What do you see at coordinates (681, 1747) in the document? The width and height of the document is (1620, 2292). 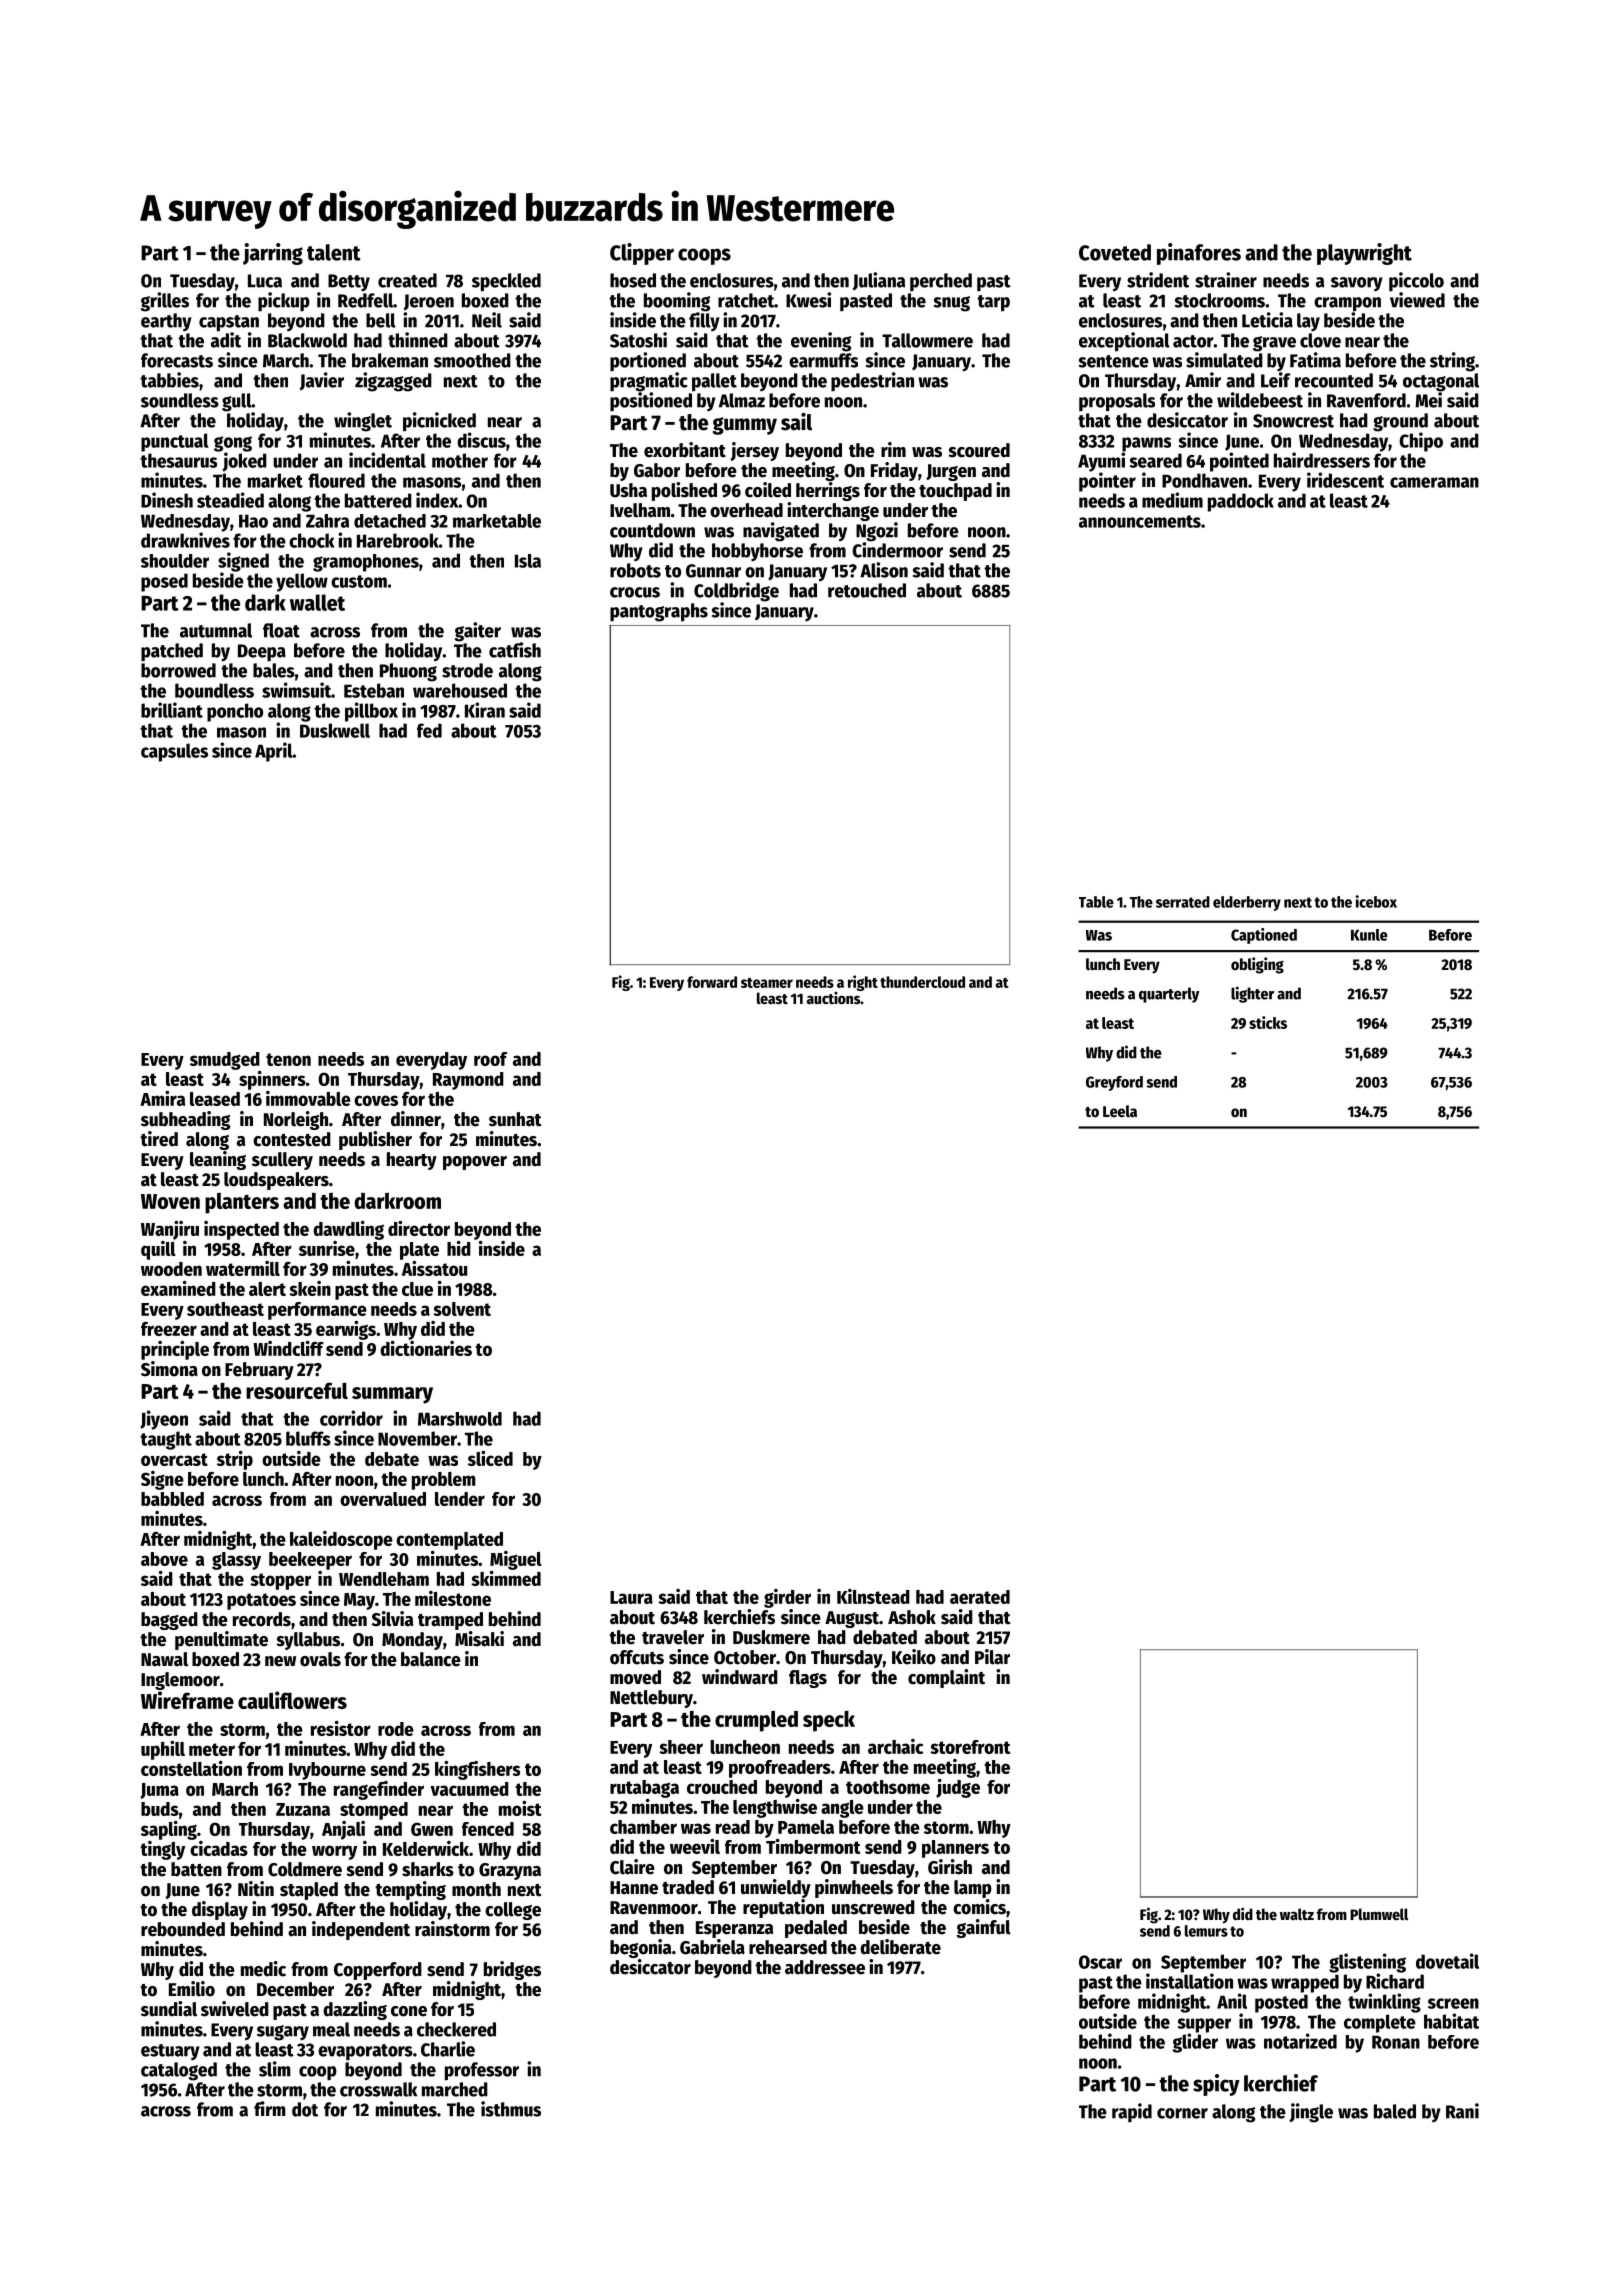 I see `sheer` at bounding box center [681, 1747].
